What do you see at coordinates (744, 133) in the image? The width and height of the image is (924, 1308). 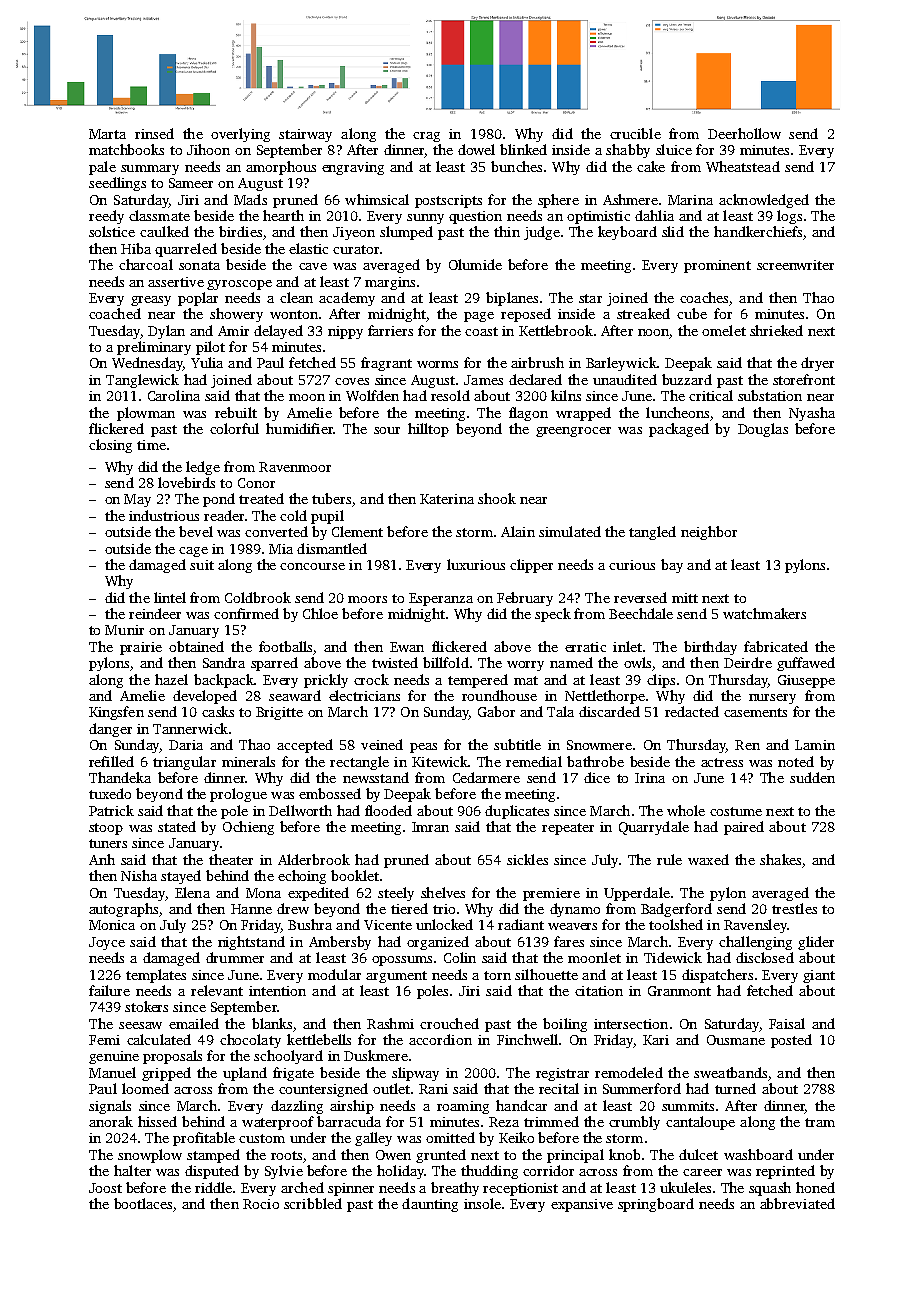 I see `Deerhollow` at bounding box center [744, 133].
